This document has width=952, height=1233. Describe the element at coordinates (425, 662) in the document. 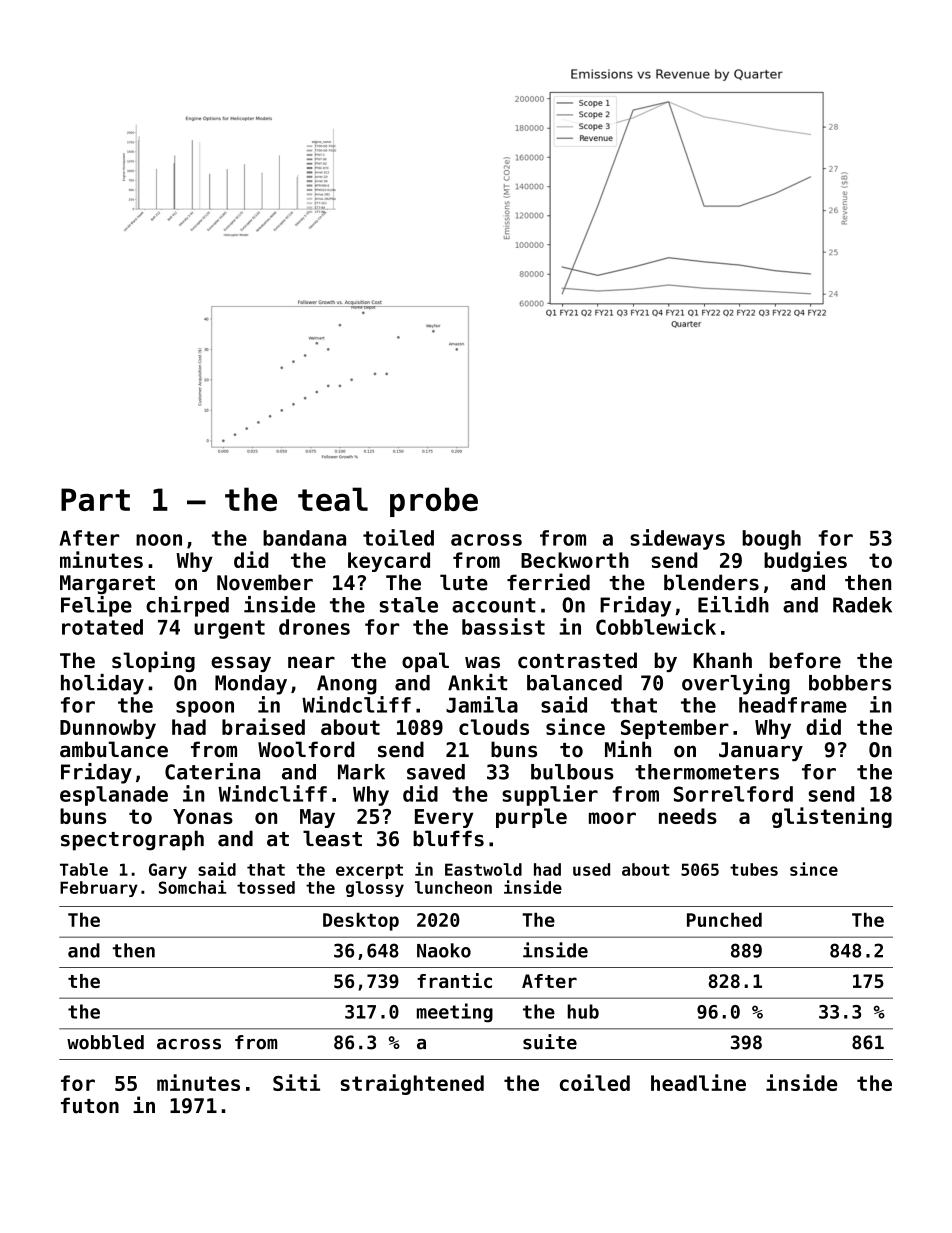

I see `opal` at that location.
